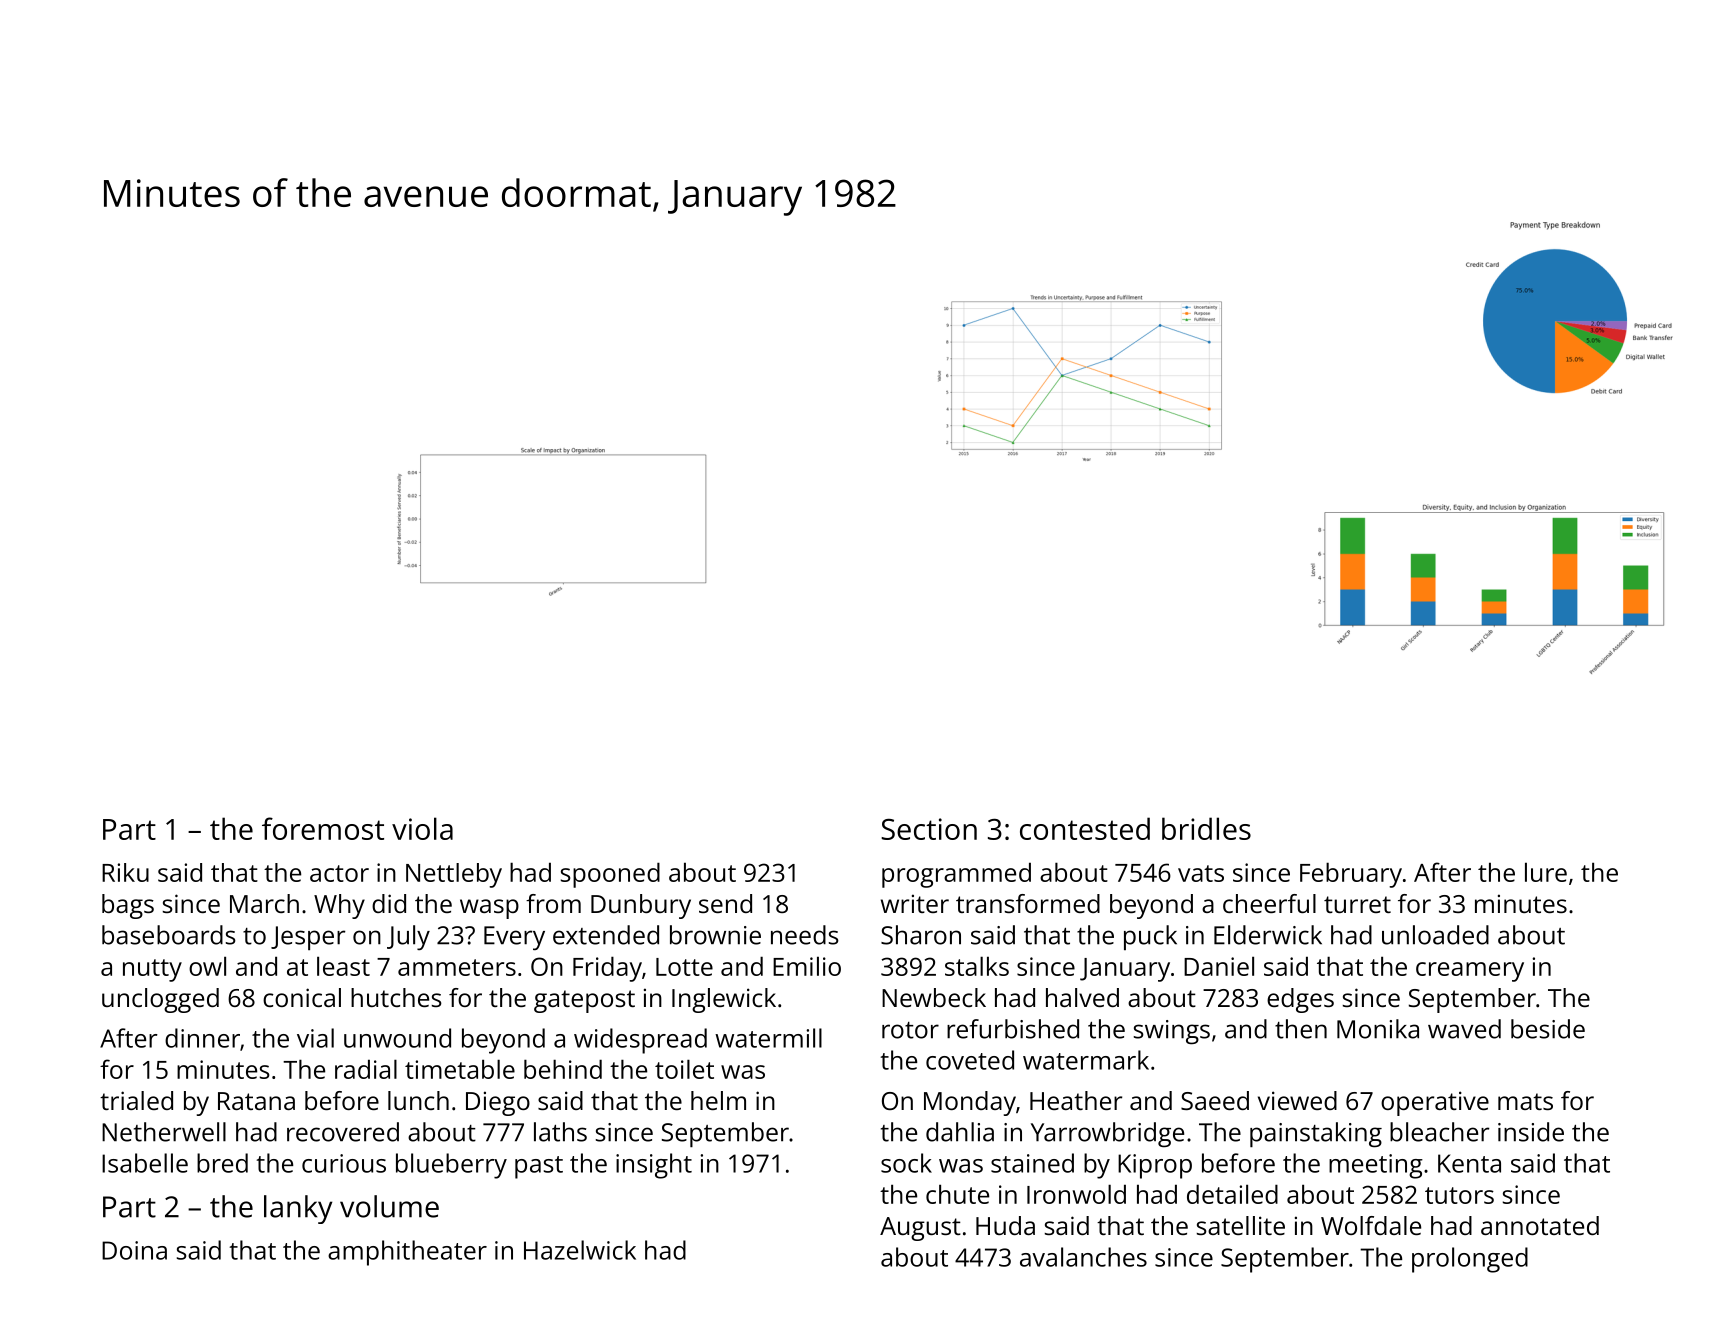 The width and height of the image is (1723, 1331). What do you see at coordinates (1371, 1225) in the image?
I see `Wolfdale` at bounding box center [1371, 1225].
